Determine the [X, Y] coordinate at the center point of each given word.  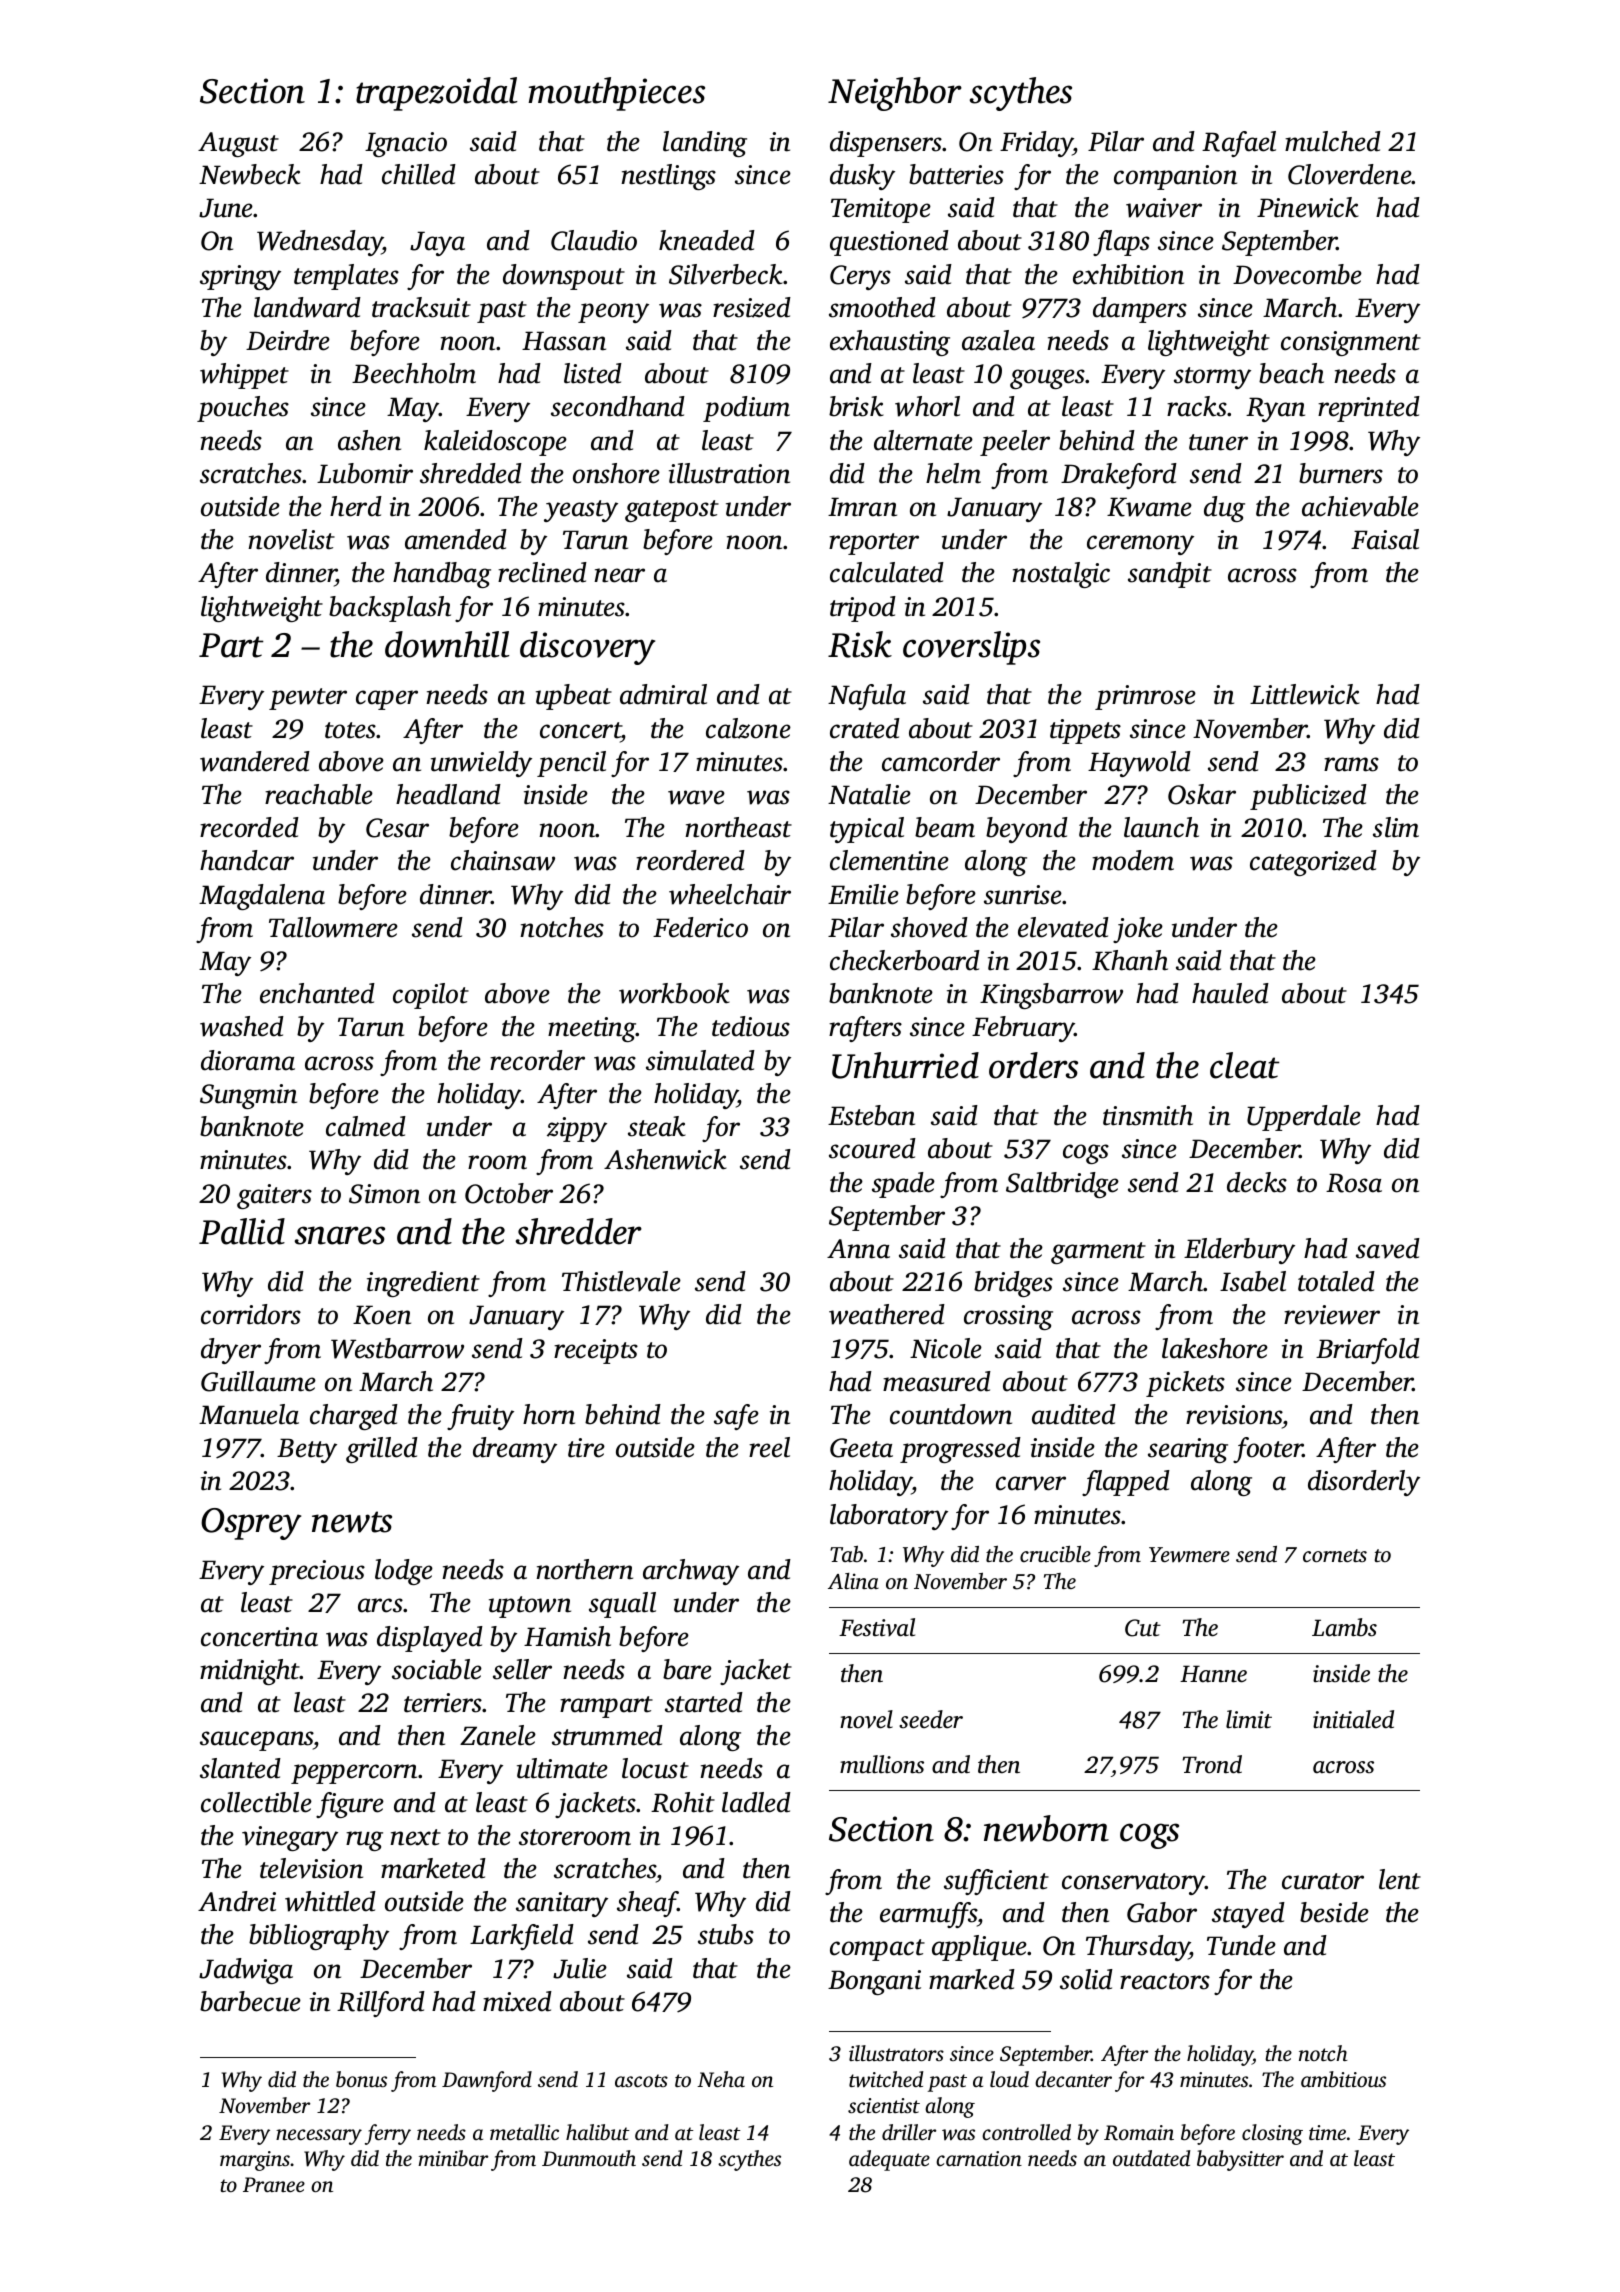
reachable [319, 794]
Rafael [1239, 144]
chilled [419, 174]
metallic [524, 2132]
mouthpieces [616, 94]
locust [655, 1768]
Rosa [1354, 1183]
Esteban [871, 1115]
